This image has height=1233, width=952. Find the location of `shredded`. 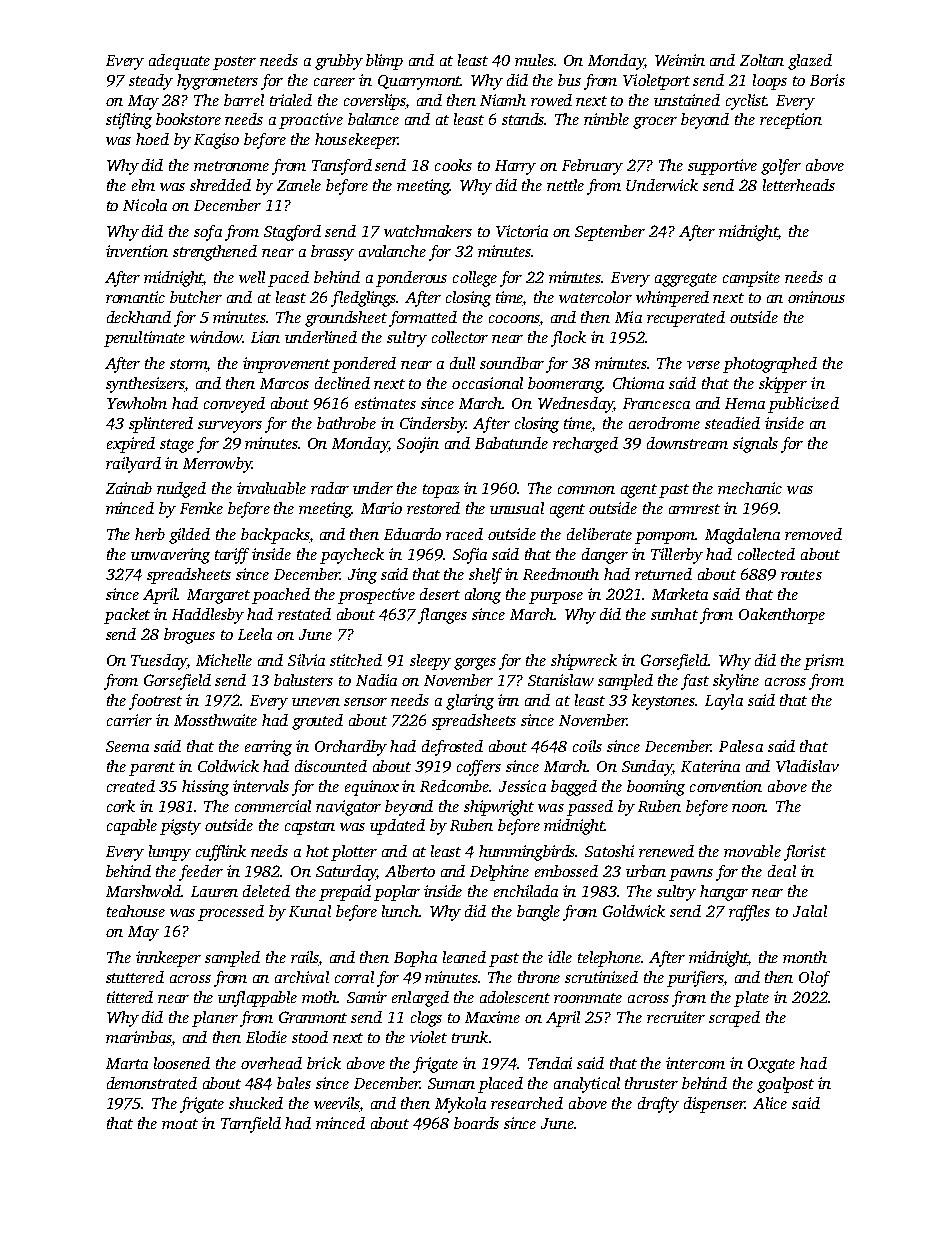

shredded is located at coordinates (220, 185).
